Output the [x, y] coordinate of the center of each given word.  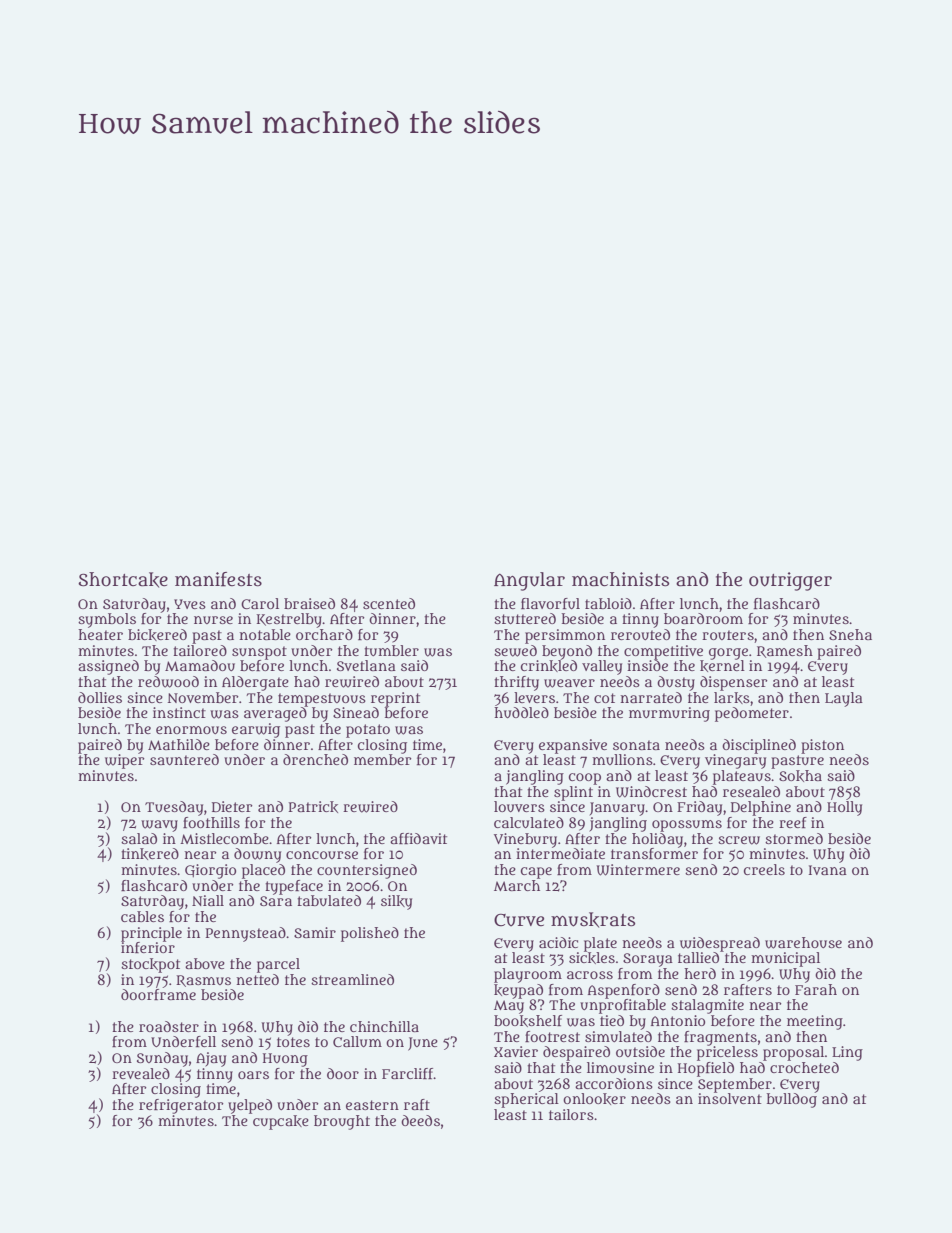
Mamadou [200, 665]
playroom [528, 975]
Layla [844, 699]
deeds [420, 1120]
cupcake [281, 1122]
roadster [169, 1026]
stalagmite [707, 1006]
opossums [687, 826]
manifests [218, 579]
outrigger [790, 581]
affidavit [418, 838]
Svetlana [366, 665]
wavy [159, 826]
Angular [529, 581]
